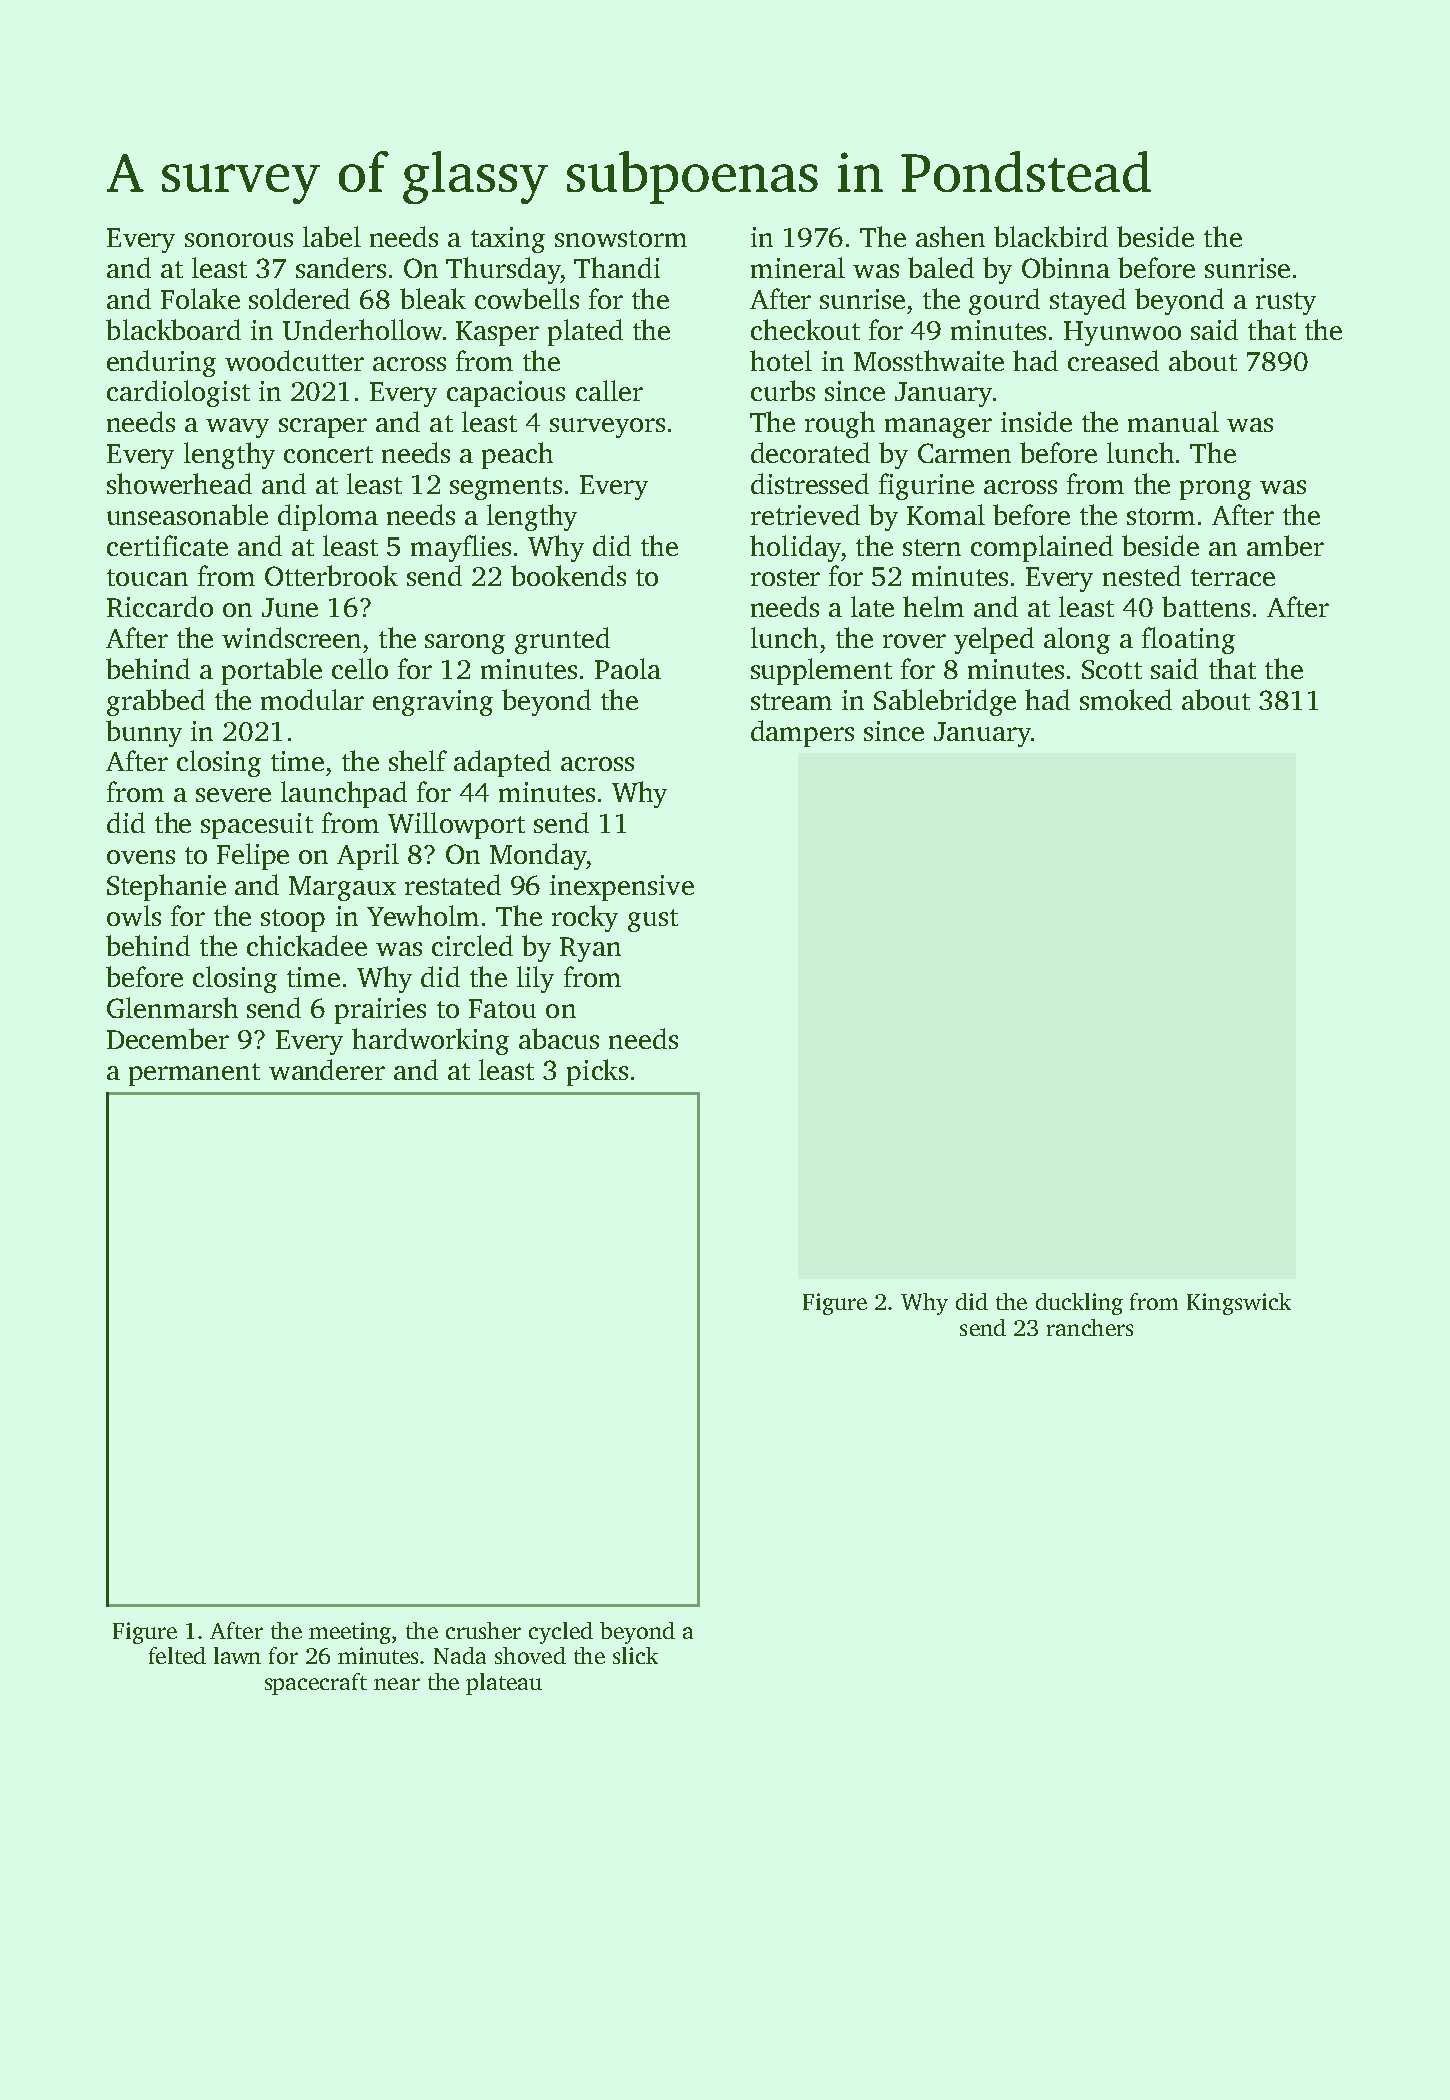 This image has height=2100, width=1450. Describe the element at coordinates (200, 298) in the image. I see `Folake` at that location.
